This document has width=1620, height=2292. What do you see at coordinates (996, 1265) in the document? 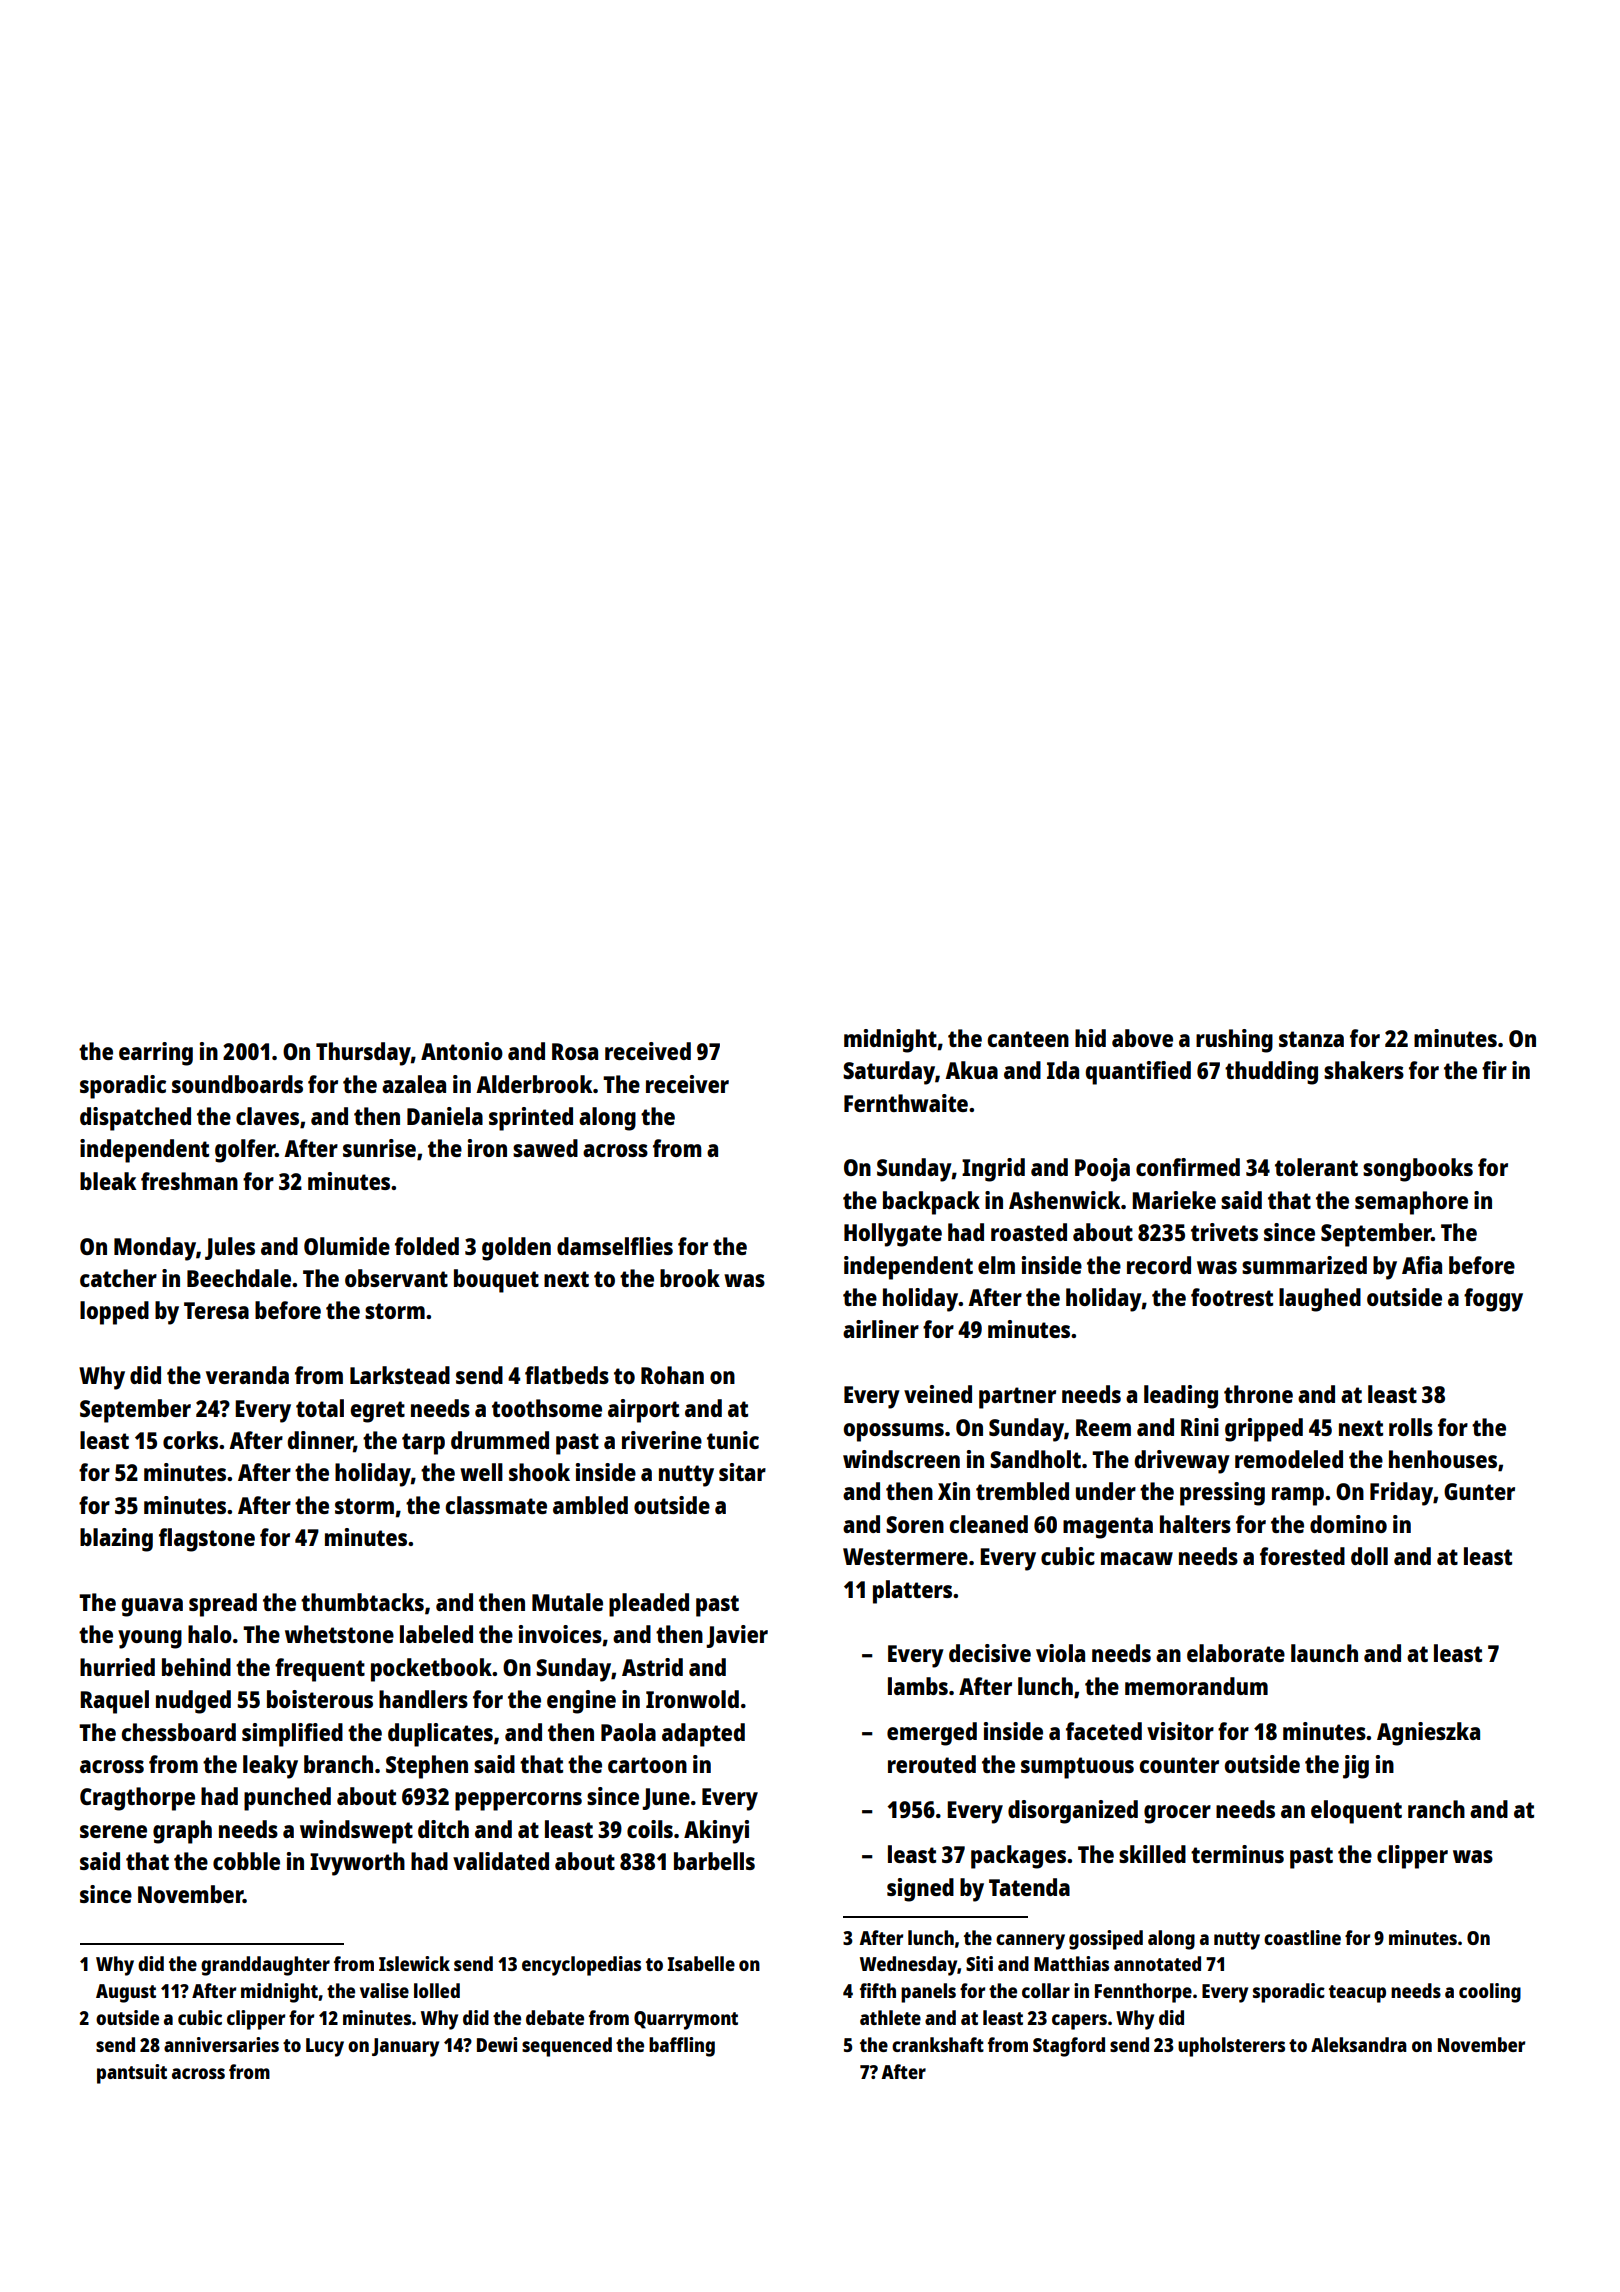
I see `elm` at bounding box center [996, 1265].
